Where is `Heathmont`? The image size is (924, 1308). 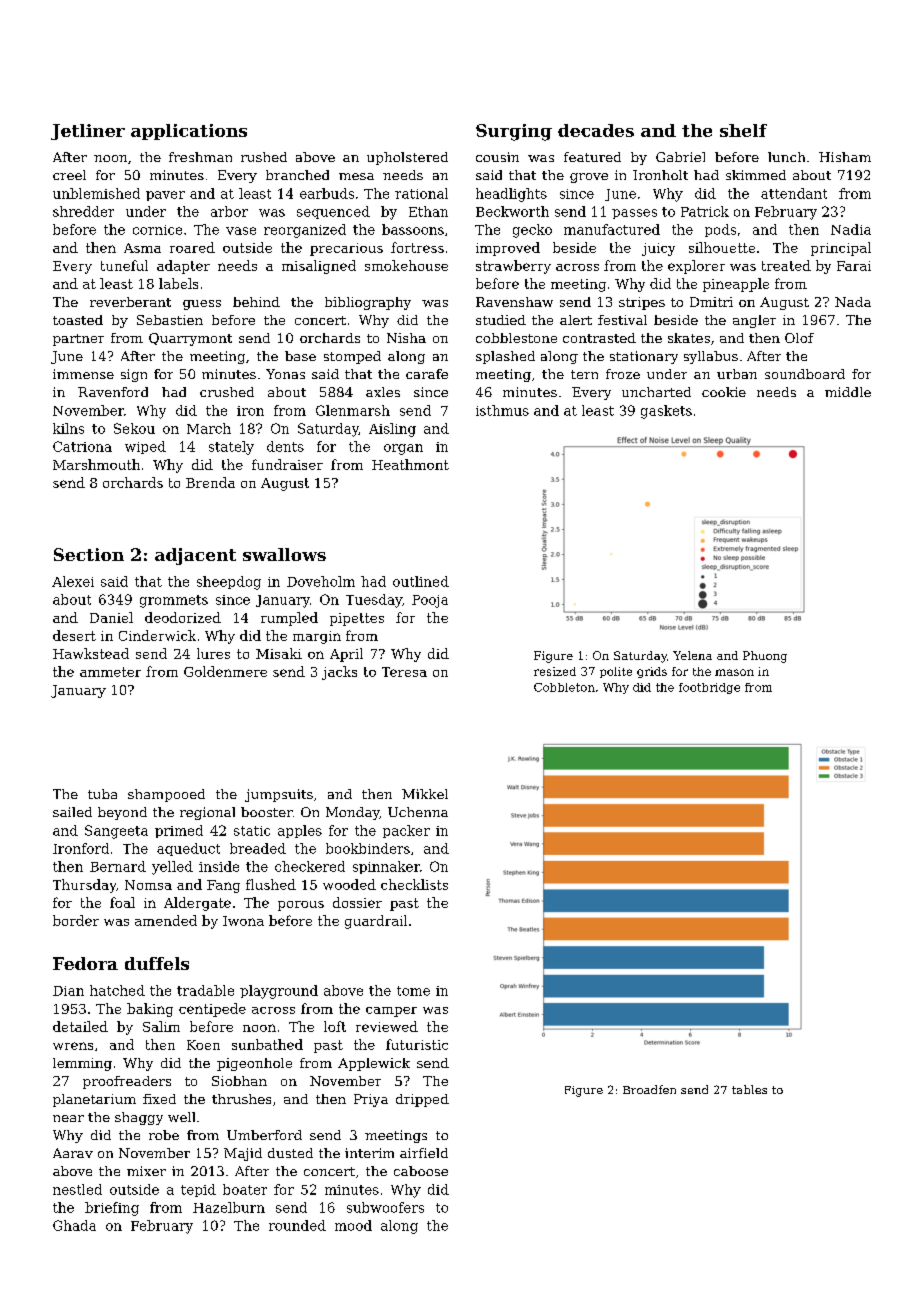
Heathmont is located at coordinates (410, 464).
